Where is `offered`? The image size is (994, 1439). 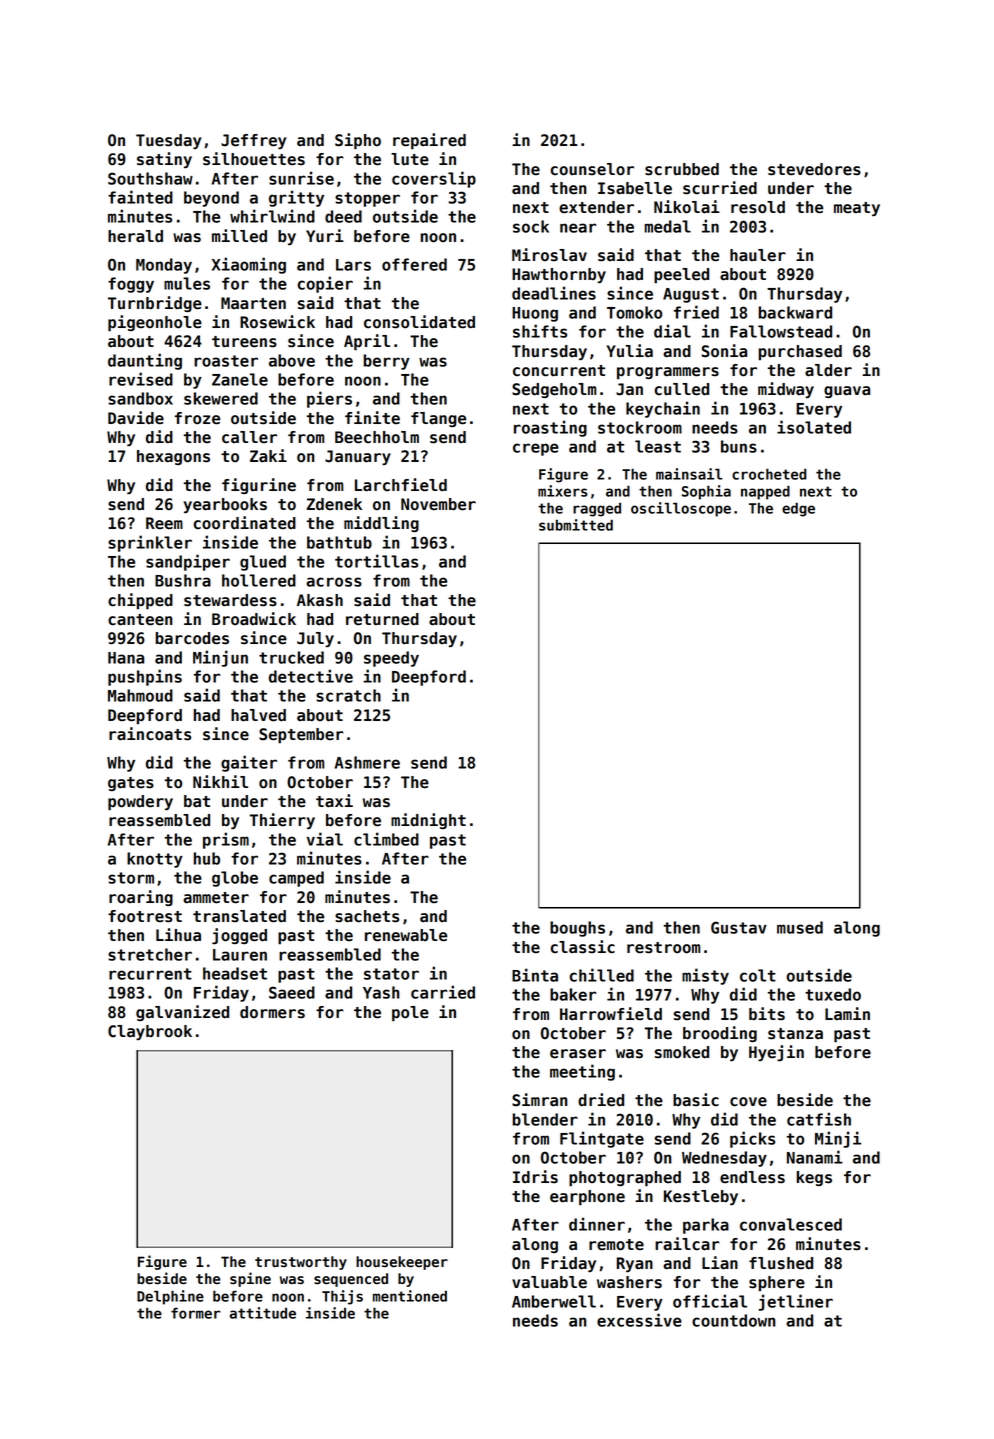
offered is located at coordinates (414, 264).
